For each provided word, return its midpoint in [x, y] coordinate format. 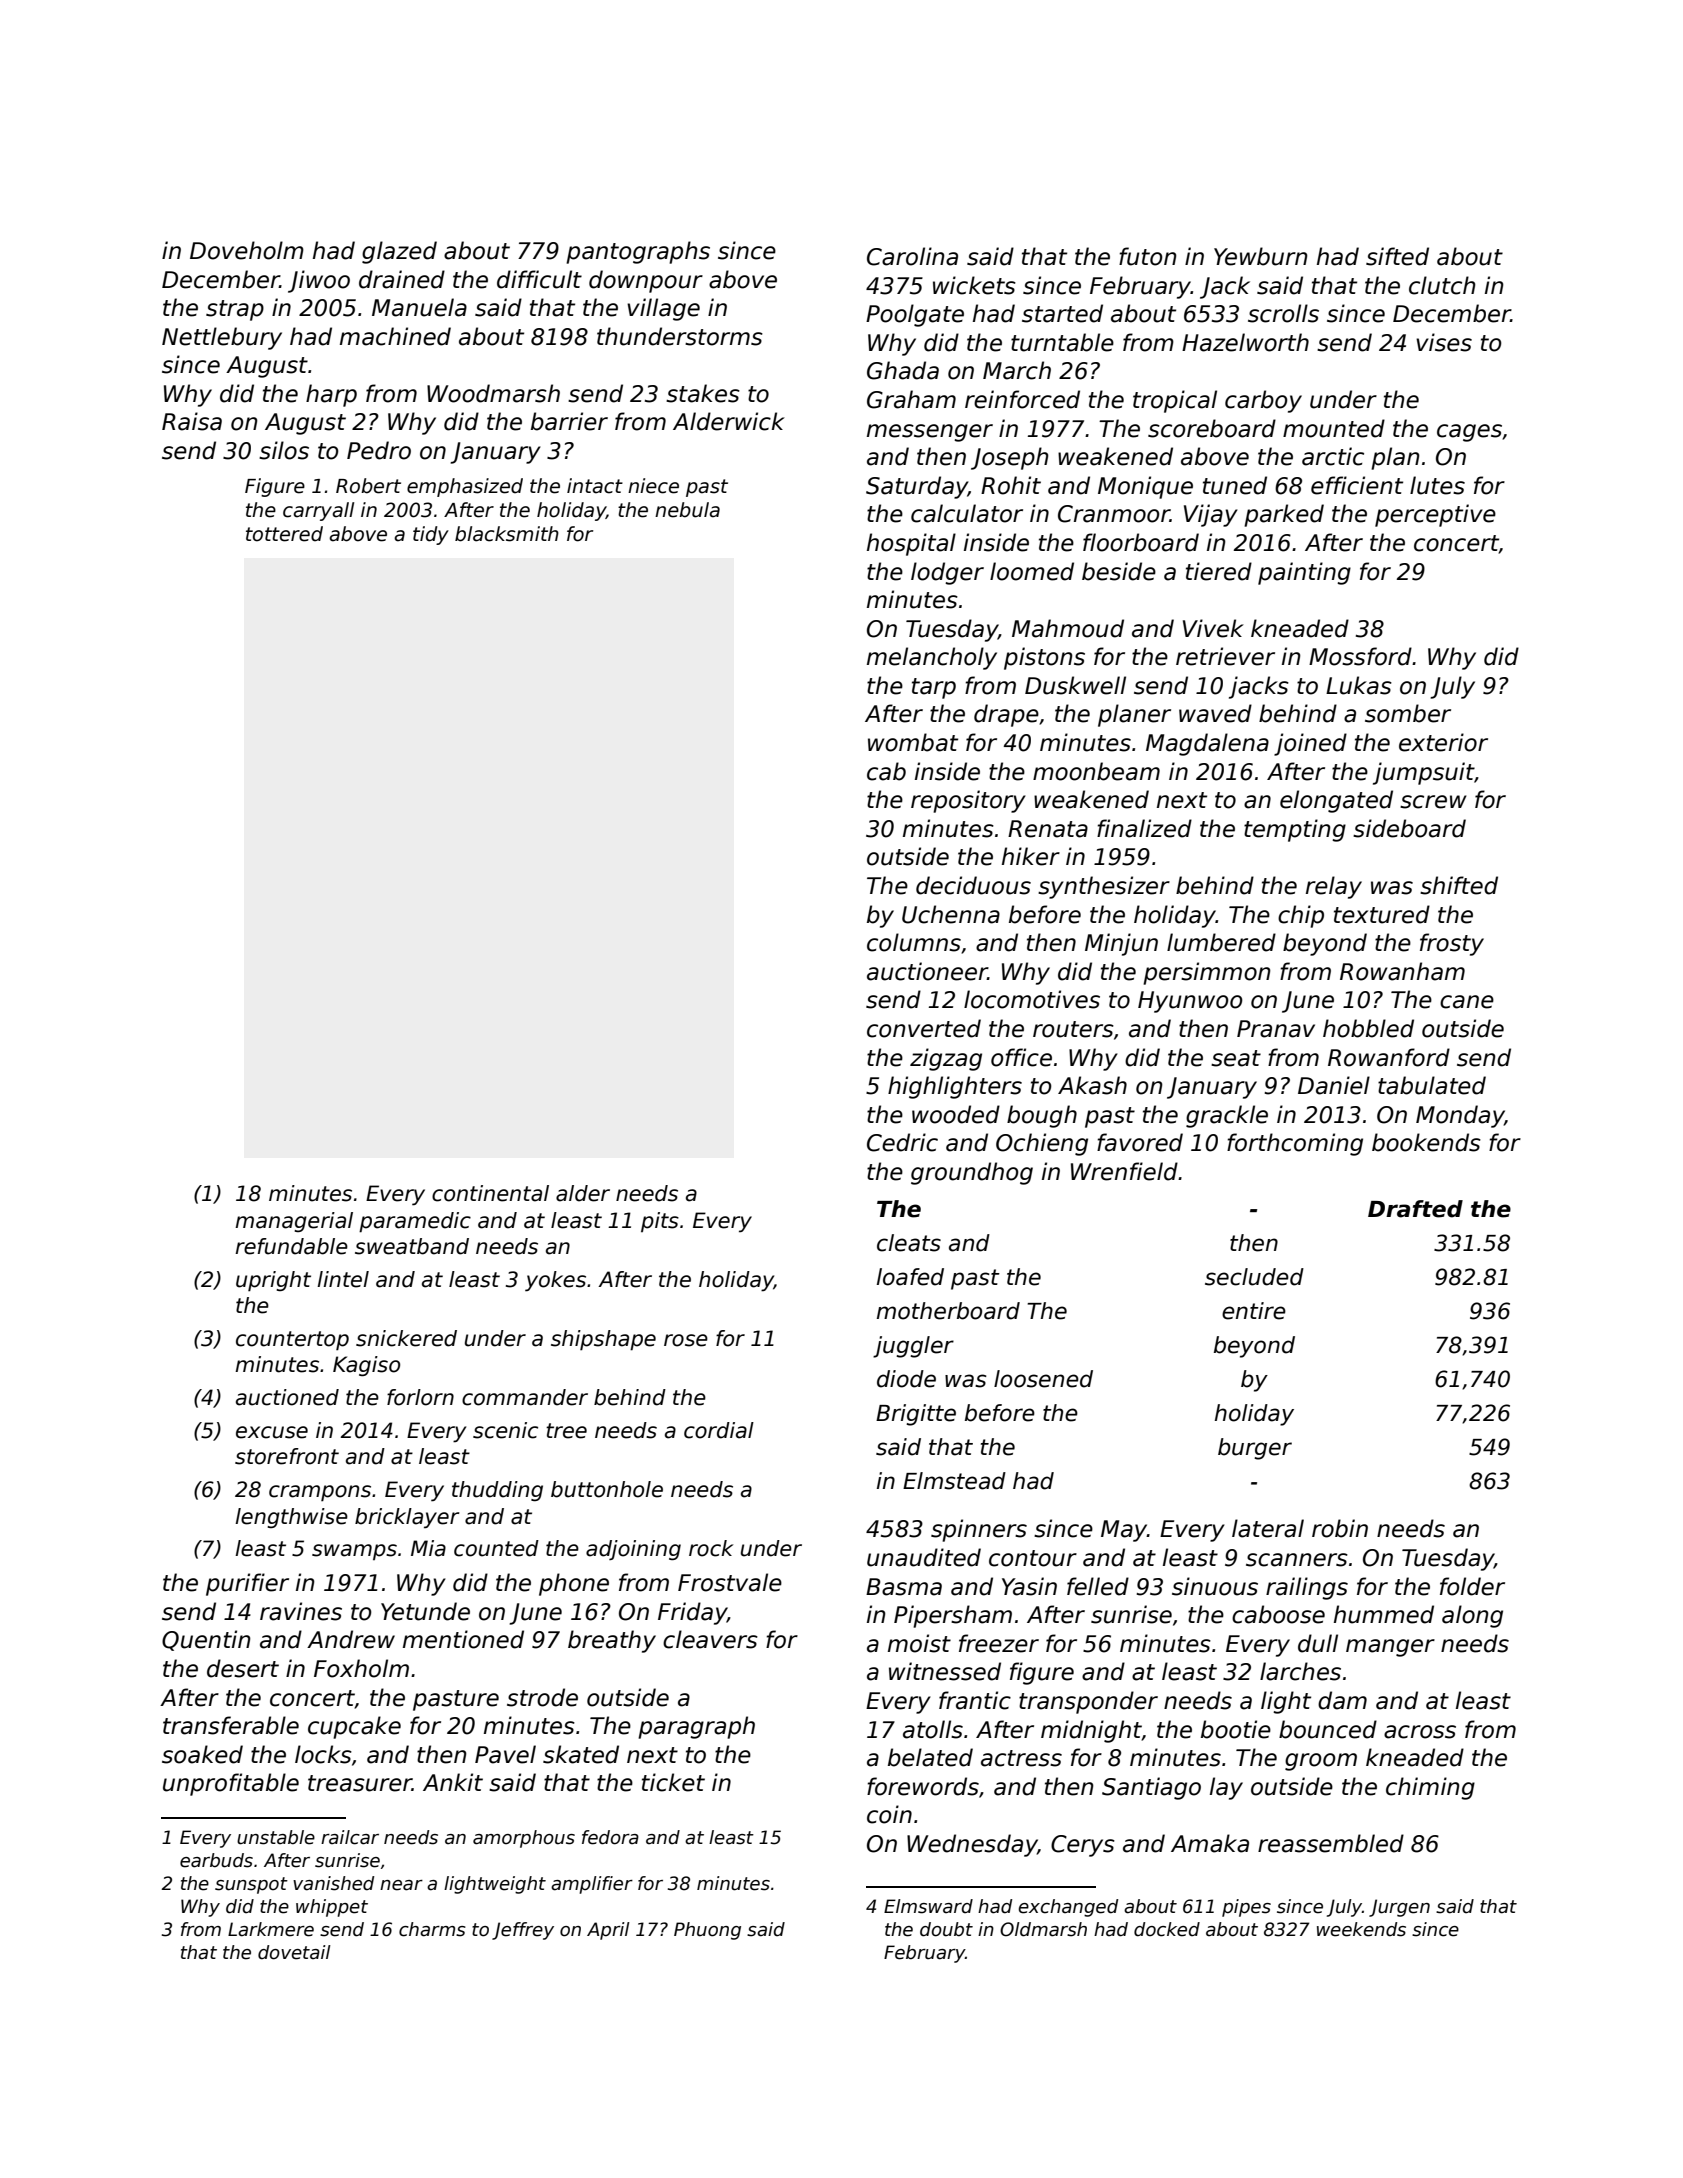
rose [686, 1340]
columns [914, 942]
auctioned [287, 1397]
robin [1340, 1528]
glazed [399, 252]
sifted [1397, 256]
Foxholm [361, 1668]
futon [1148, 256]
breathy [612, 1641]
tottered [284, 534]
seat [1236, 1058]
